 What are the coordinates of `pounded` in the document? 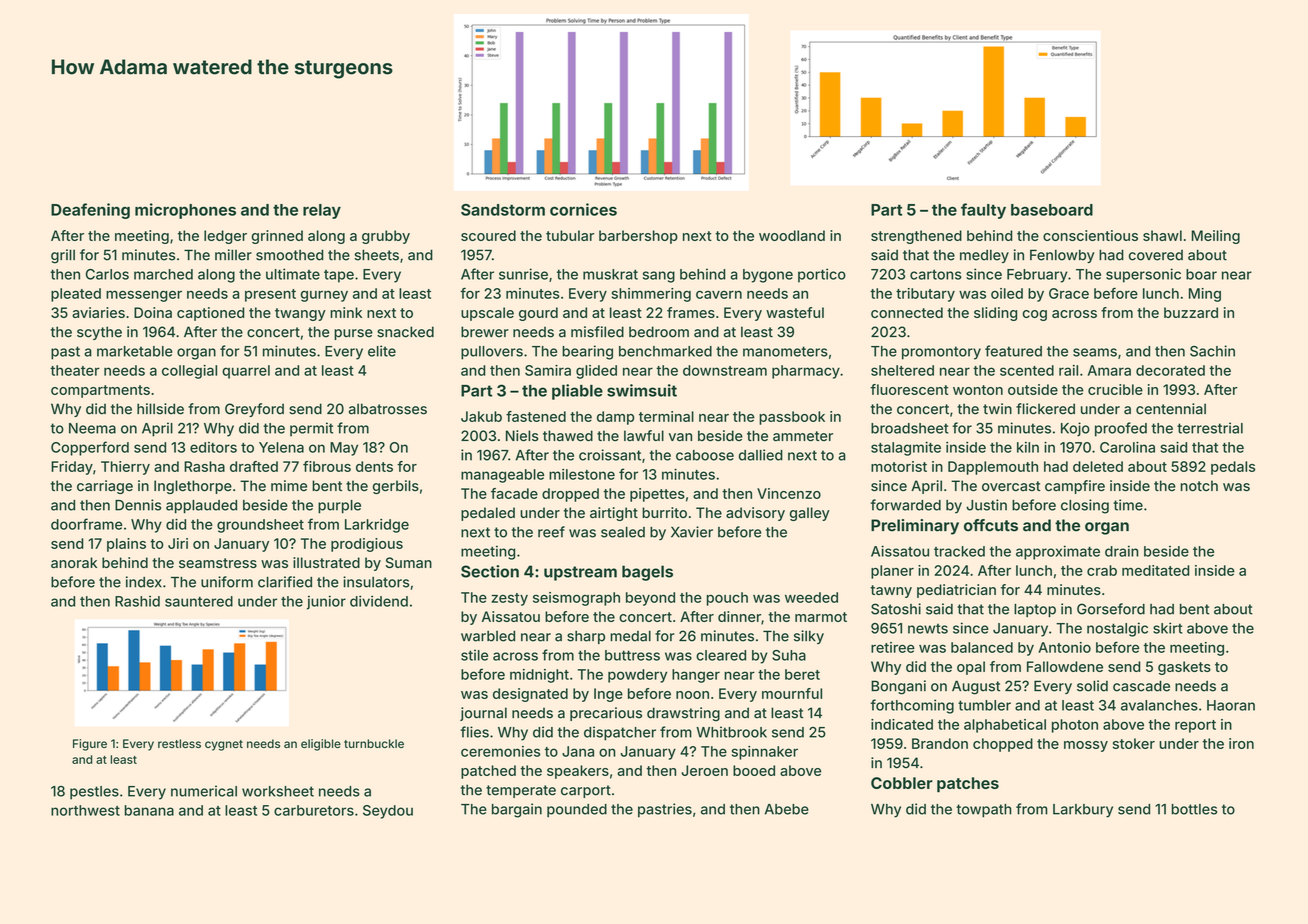 It's located at (577, 810).
